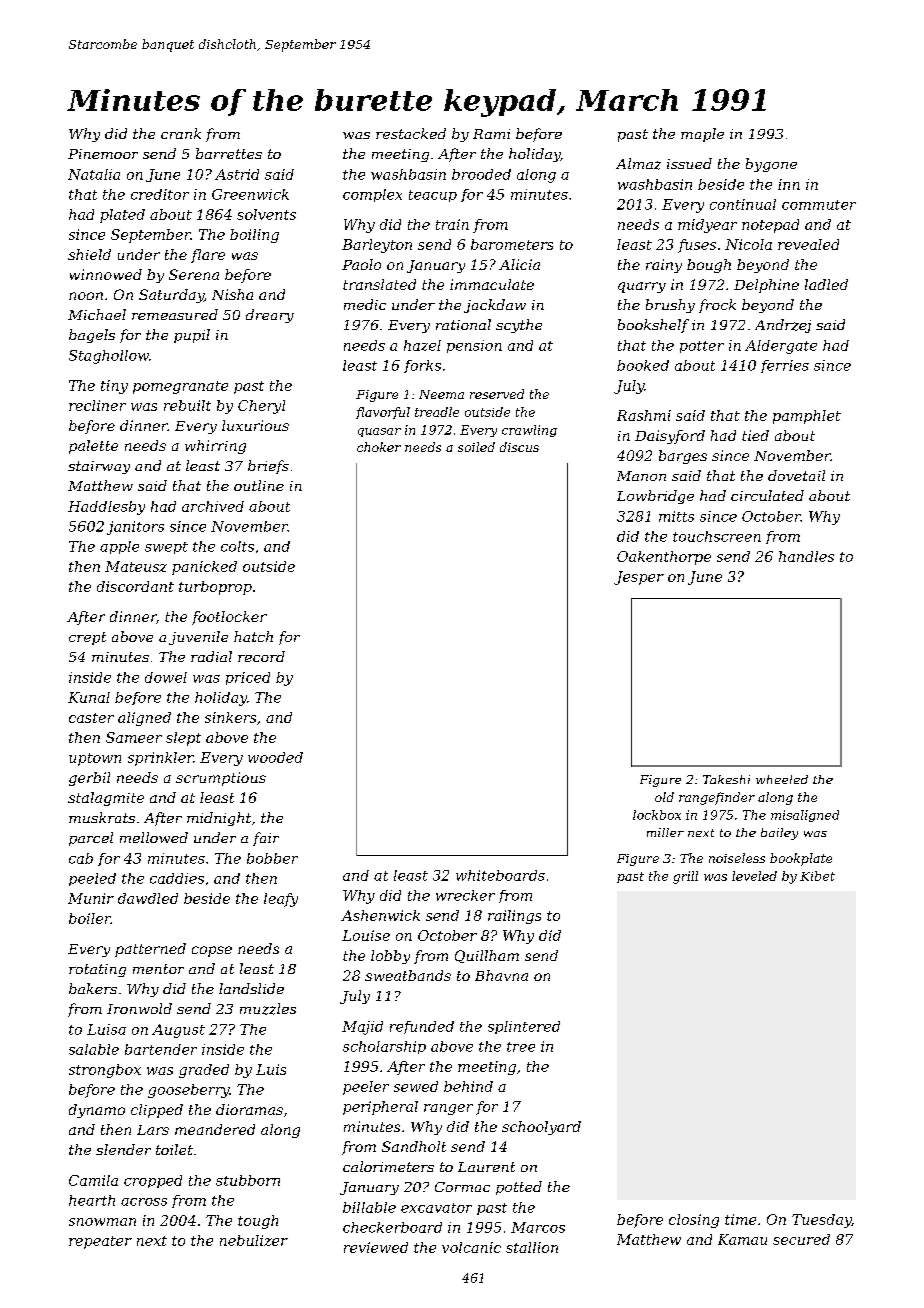 This screenshot has height=1308, width=924. Describe the element at coordinates (702, 135) in the screenshot. I see `maple` at that location.
